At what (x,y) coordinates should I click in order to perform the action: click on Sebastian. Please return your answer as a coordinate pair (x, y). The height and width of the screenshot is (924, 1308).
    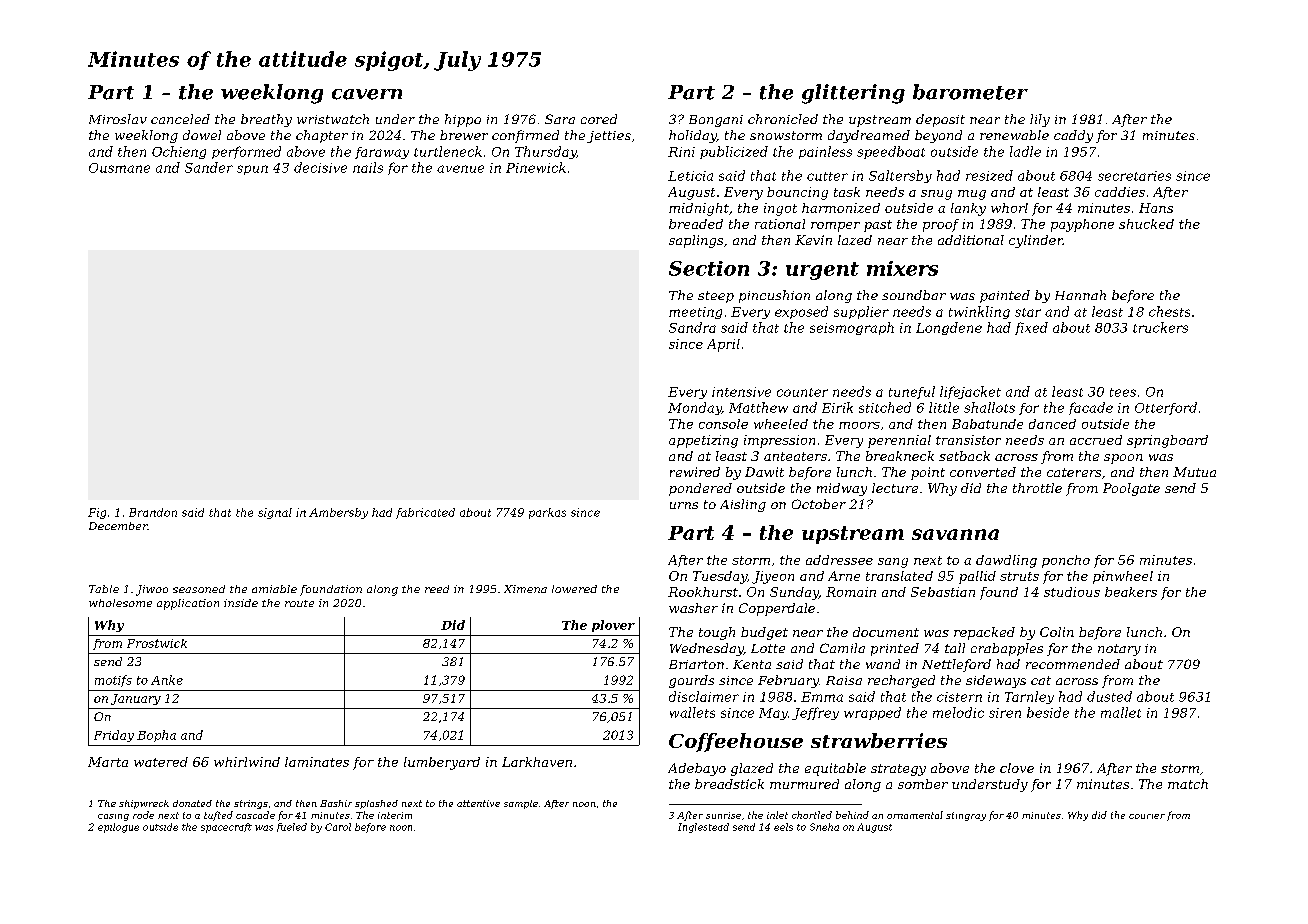
    Looking at the image, I should click on (943, 592).
